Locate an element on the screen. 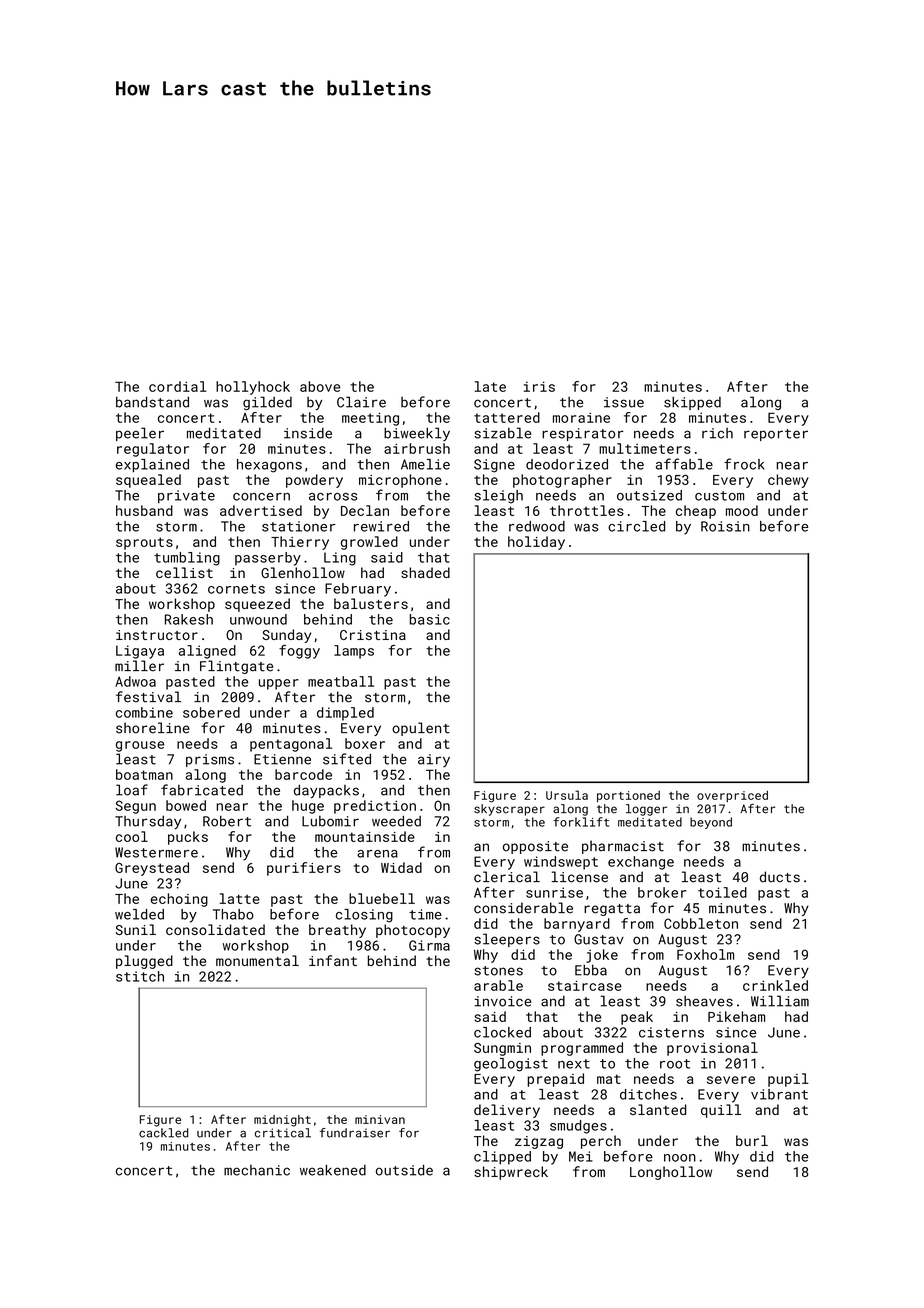 This screenshot has height=1308, width=924. portioned is located at coordinates (628, 796).
